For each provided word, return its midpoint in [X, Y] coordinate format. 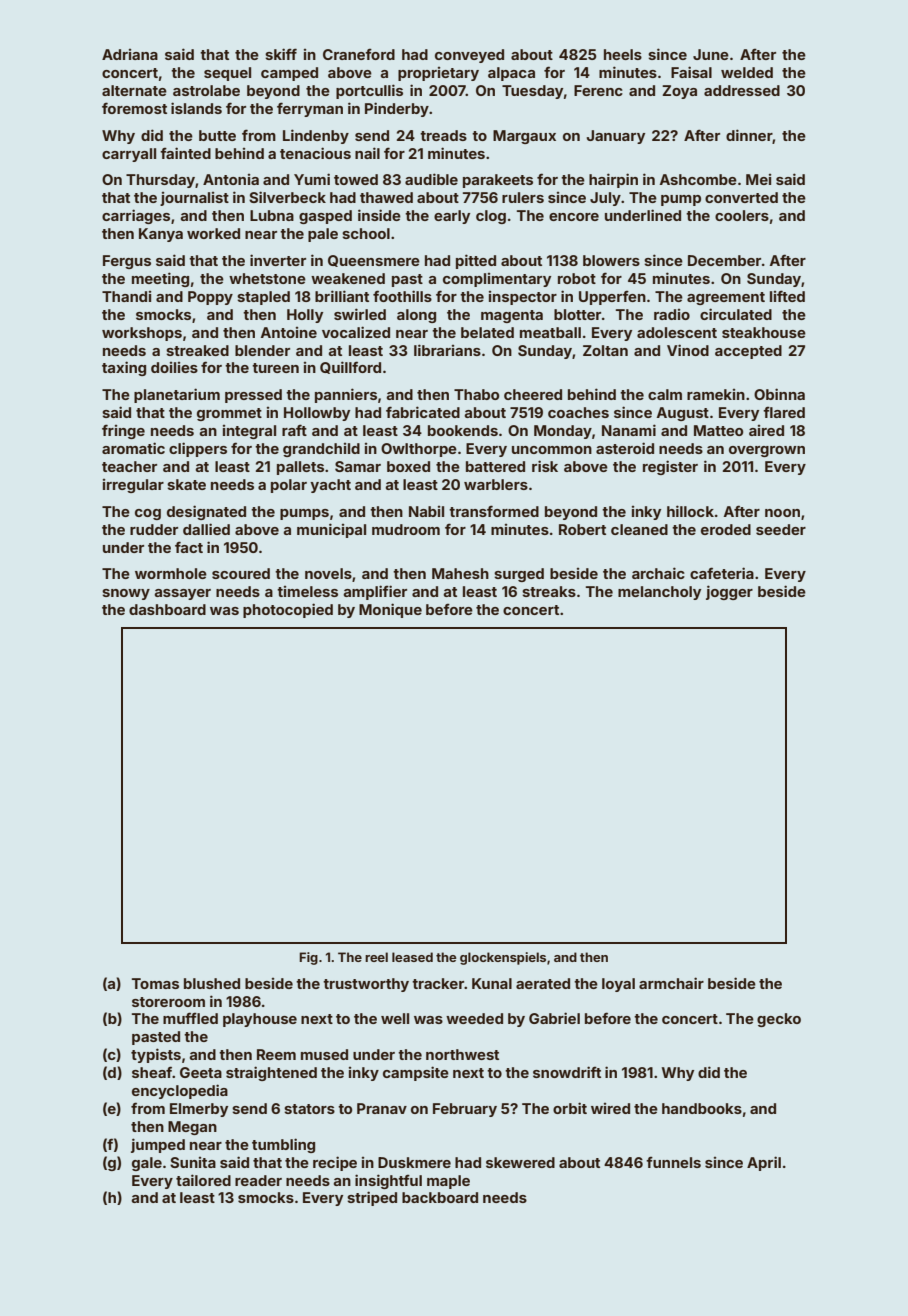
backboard [440, 1197]
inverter [278, 260]
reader [258, 1180]
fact [189, 547]
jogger [729, 592]
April [764, 1163]
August [683, 414]
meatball [550, 332]
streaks [549, 591]
